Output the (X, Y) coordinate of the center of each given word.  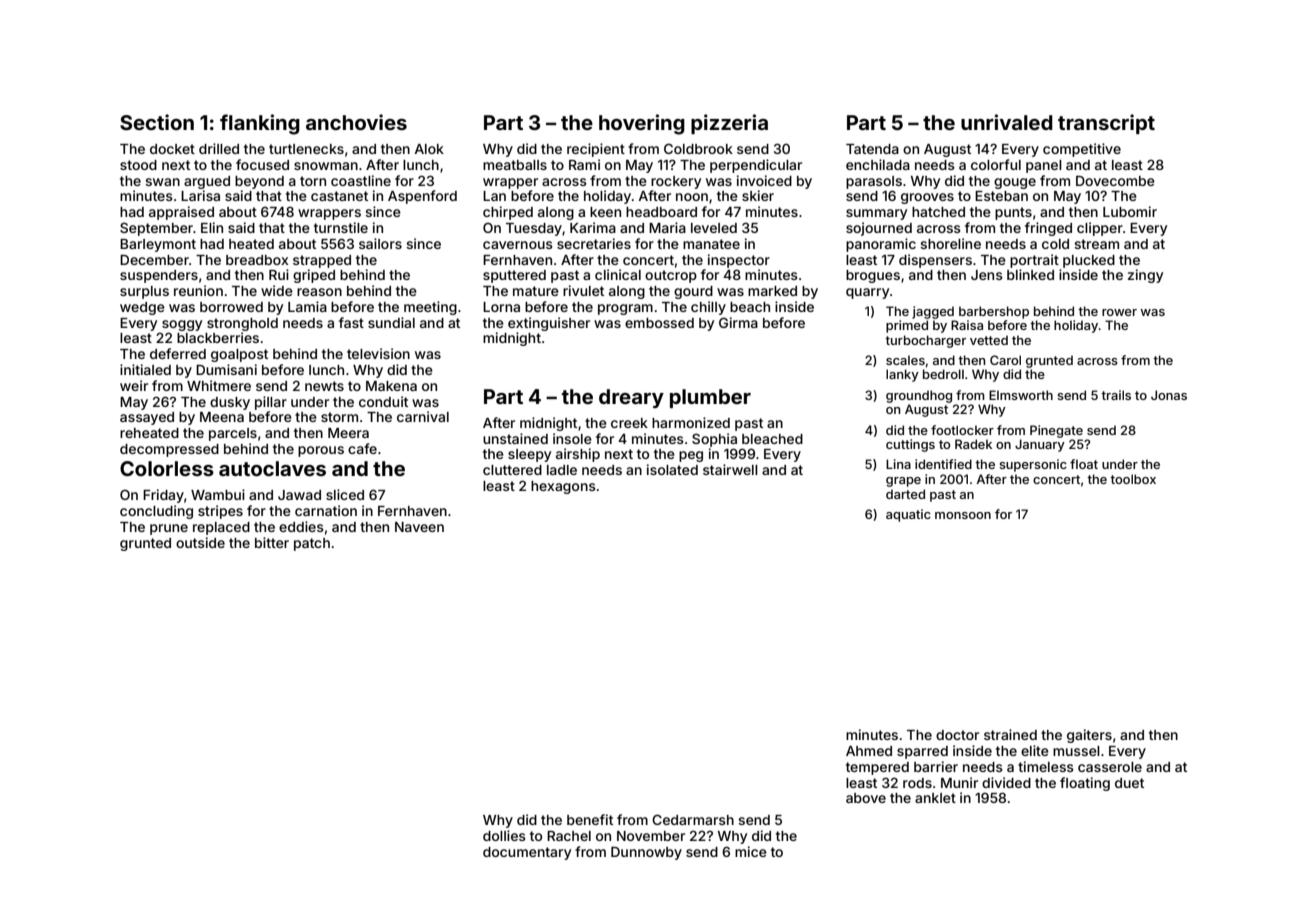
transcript (1106, 124)
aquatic (908, 515)
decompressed (169, 450)
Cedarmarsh (693, 819)
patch (312, 544)
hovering (642, 124)
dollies (504, 835)
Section (157, 122)
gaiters (1089, 736)
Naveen (419, 527)
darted (905, 494)
